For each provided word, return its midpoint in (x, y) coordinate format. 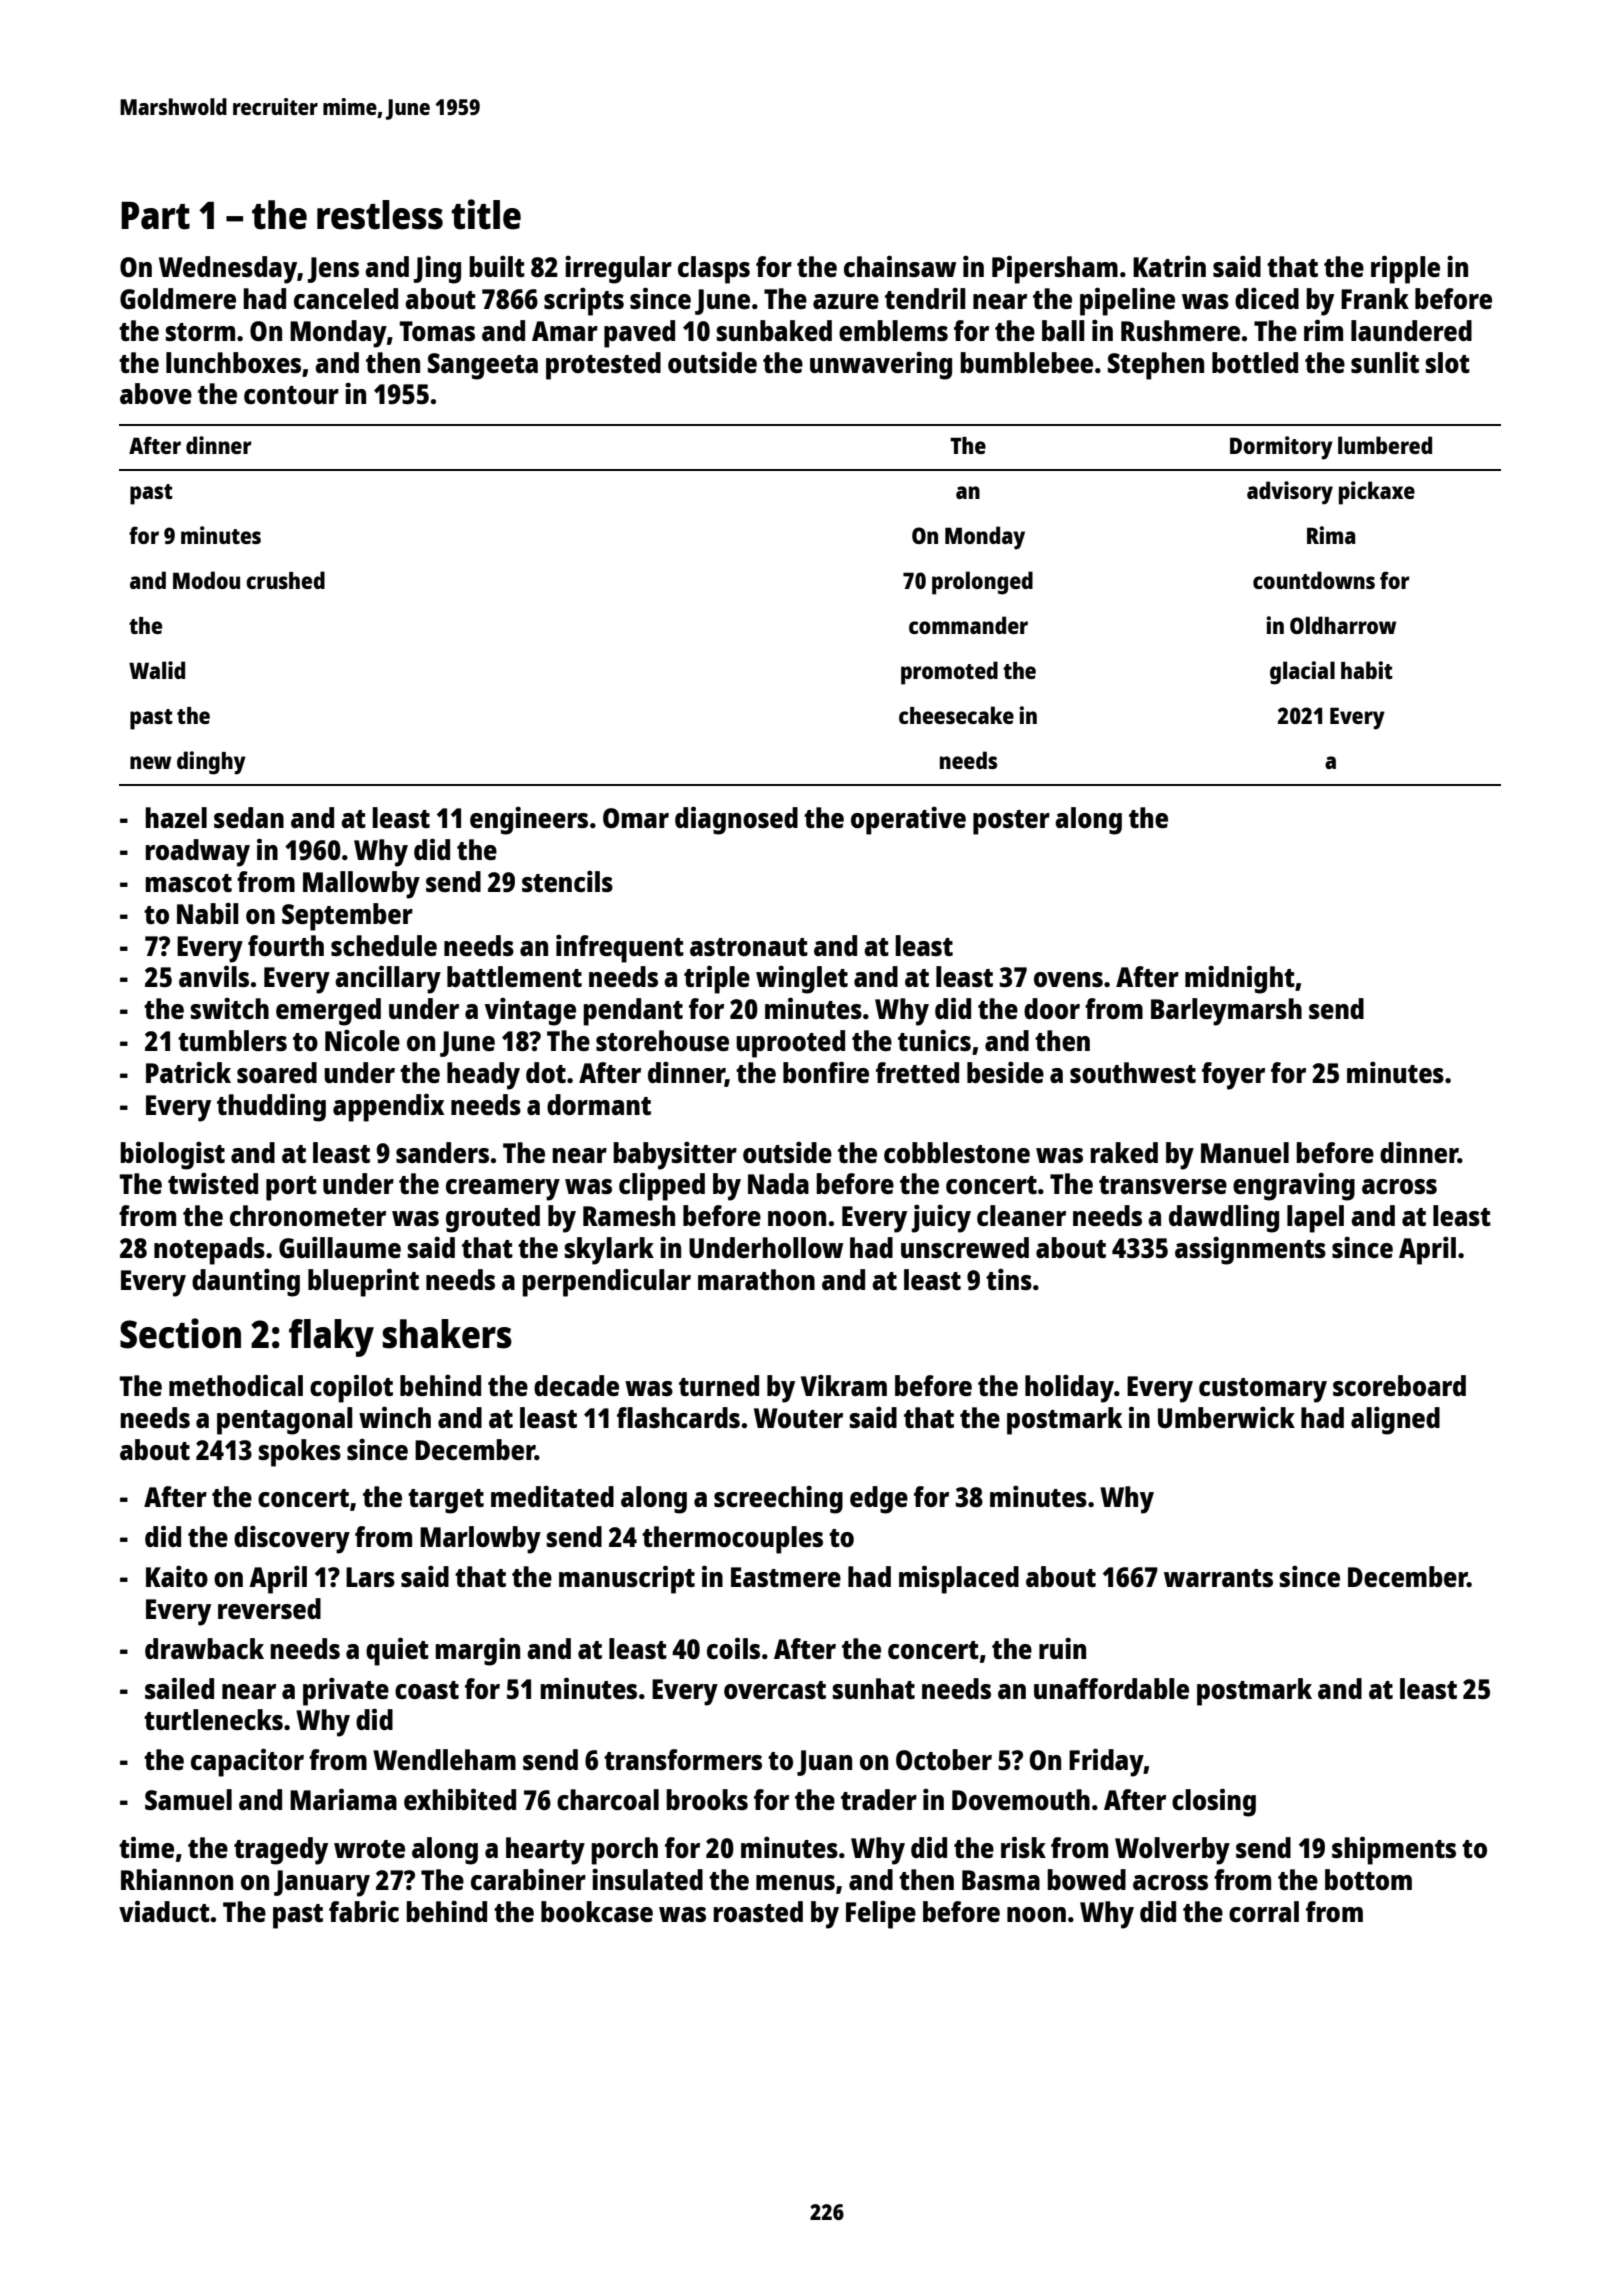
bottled (1255, 362)
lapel (1315, 1219)
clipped (662, 1186)
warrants (1218, 1578)
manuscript (627, 1579)
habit (1367, 670)
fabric (364, 1911)
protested (603, 366)
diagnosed (736, 820)
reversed (269, 1608)
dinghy (211, 763)
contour (291, 395)
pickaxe (1377, 493)
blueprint (363, 1282)
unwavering (881, 365)
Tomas (437, 331)
